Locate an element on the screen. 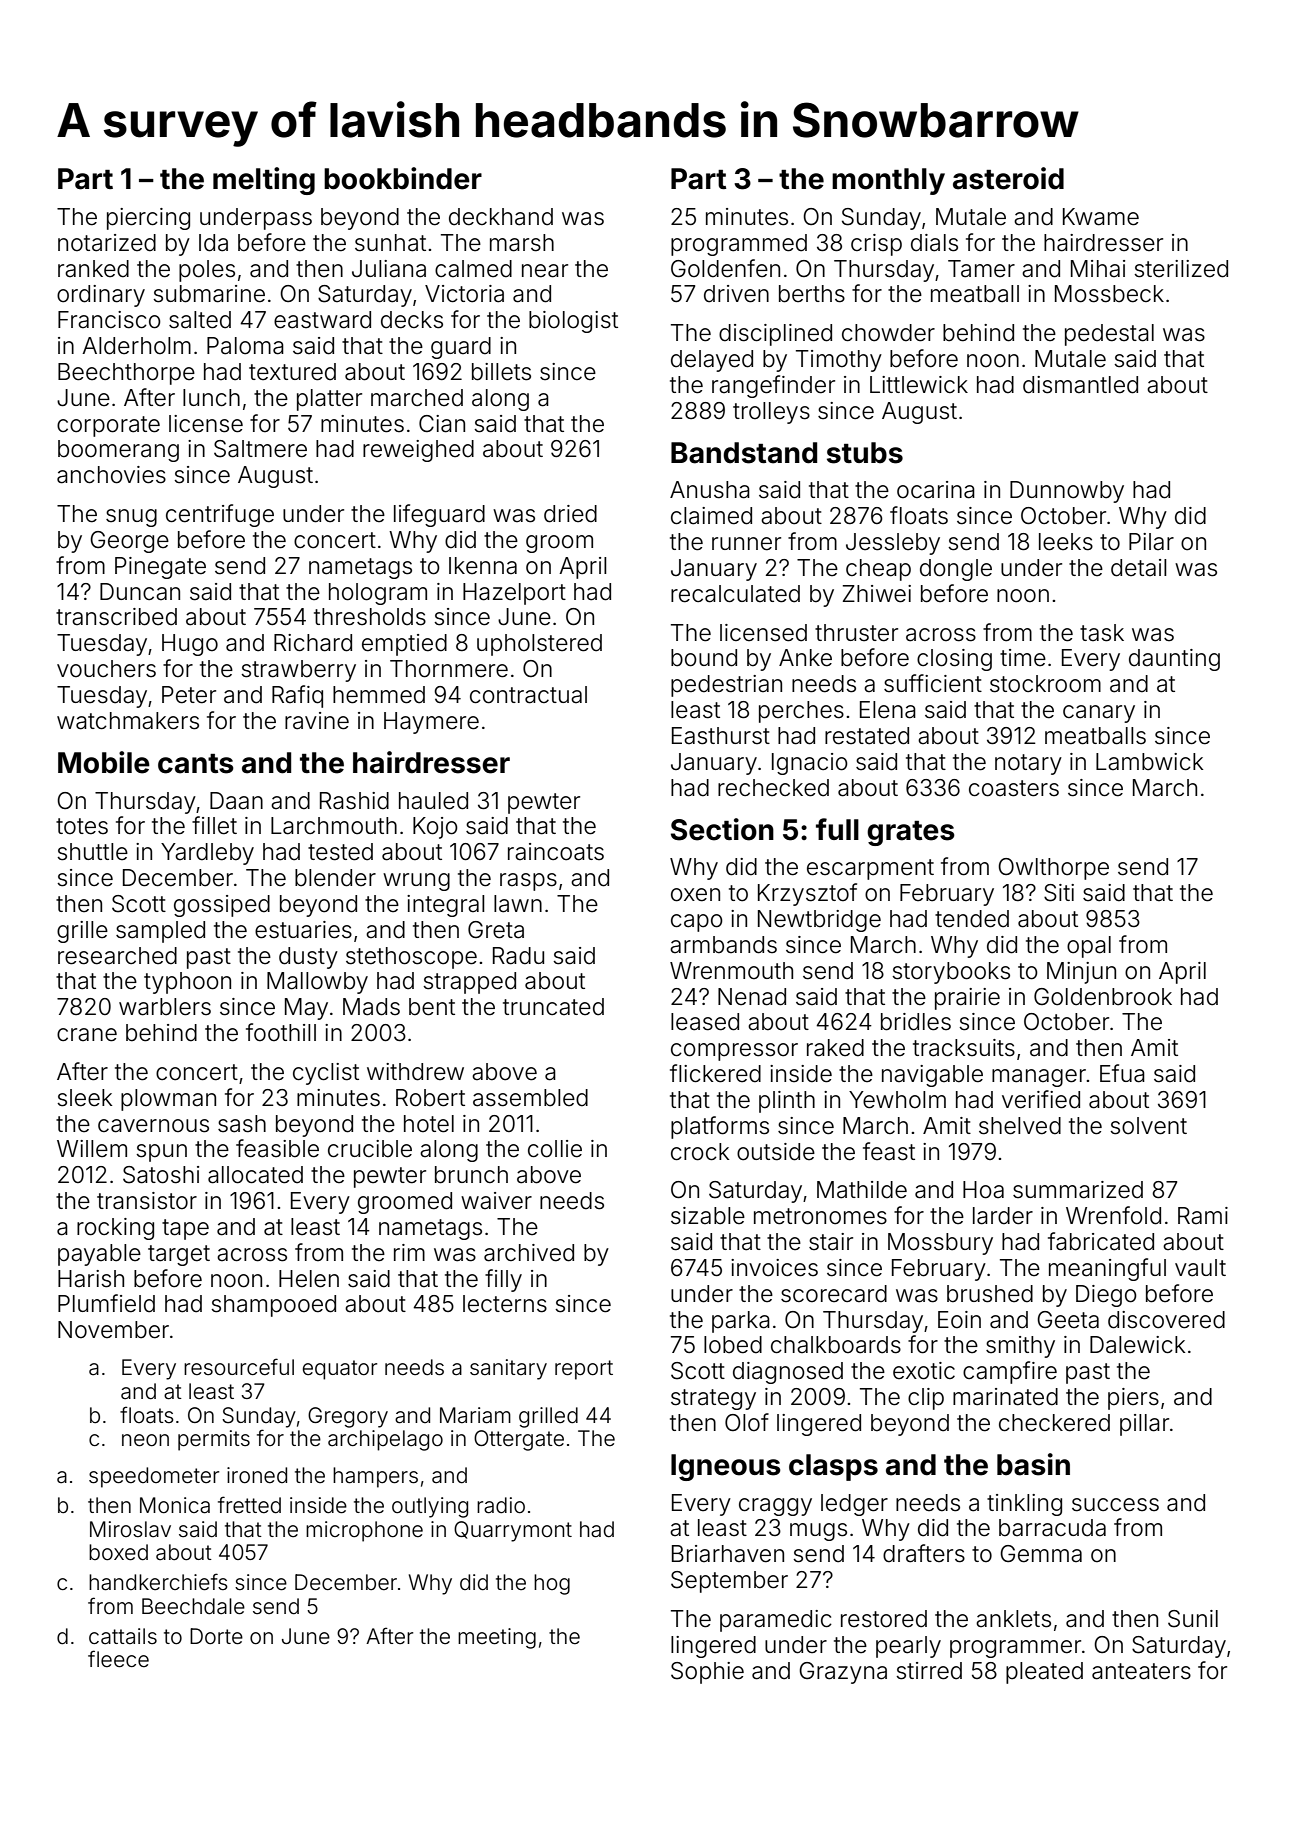  strapped is located at coordinates (469, 983).
